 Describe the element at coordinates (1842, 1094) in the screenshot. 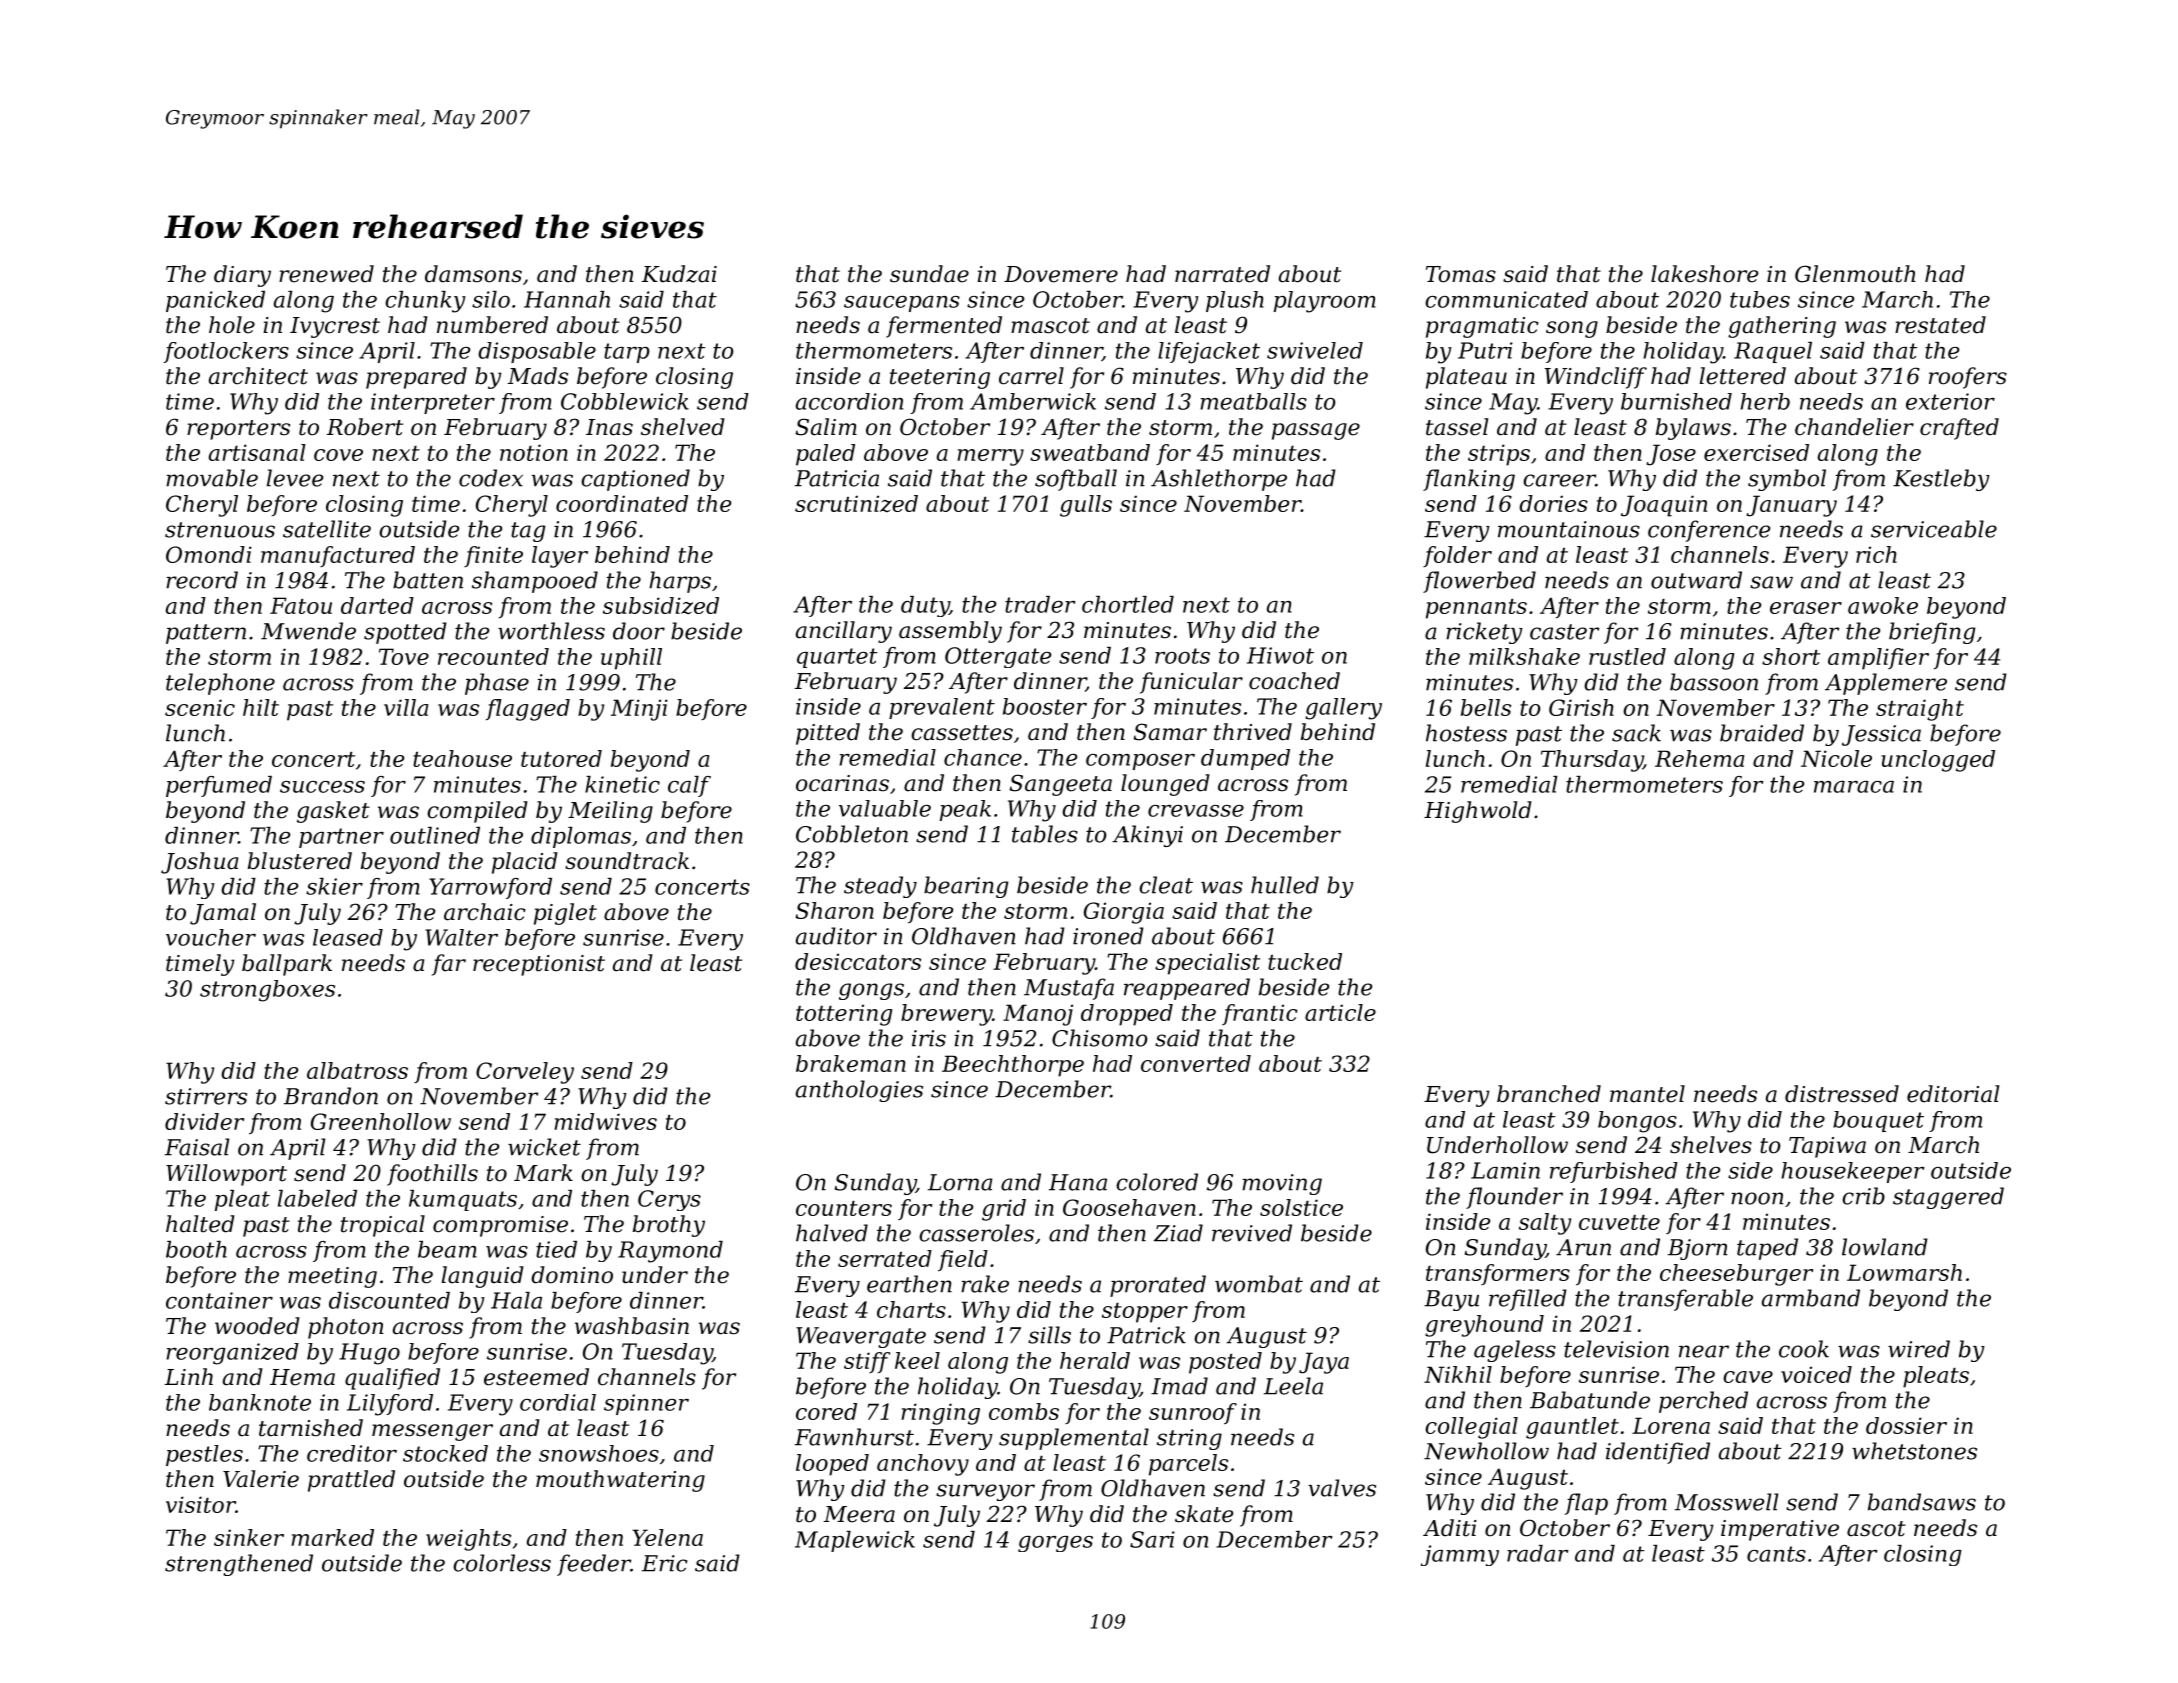

I see `distressed` at that location.
